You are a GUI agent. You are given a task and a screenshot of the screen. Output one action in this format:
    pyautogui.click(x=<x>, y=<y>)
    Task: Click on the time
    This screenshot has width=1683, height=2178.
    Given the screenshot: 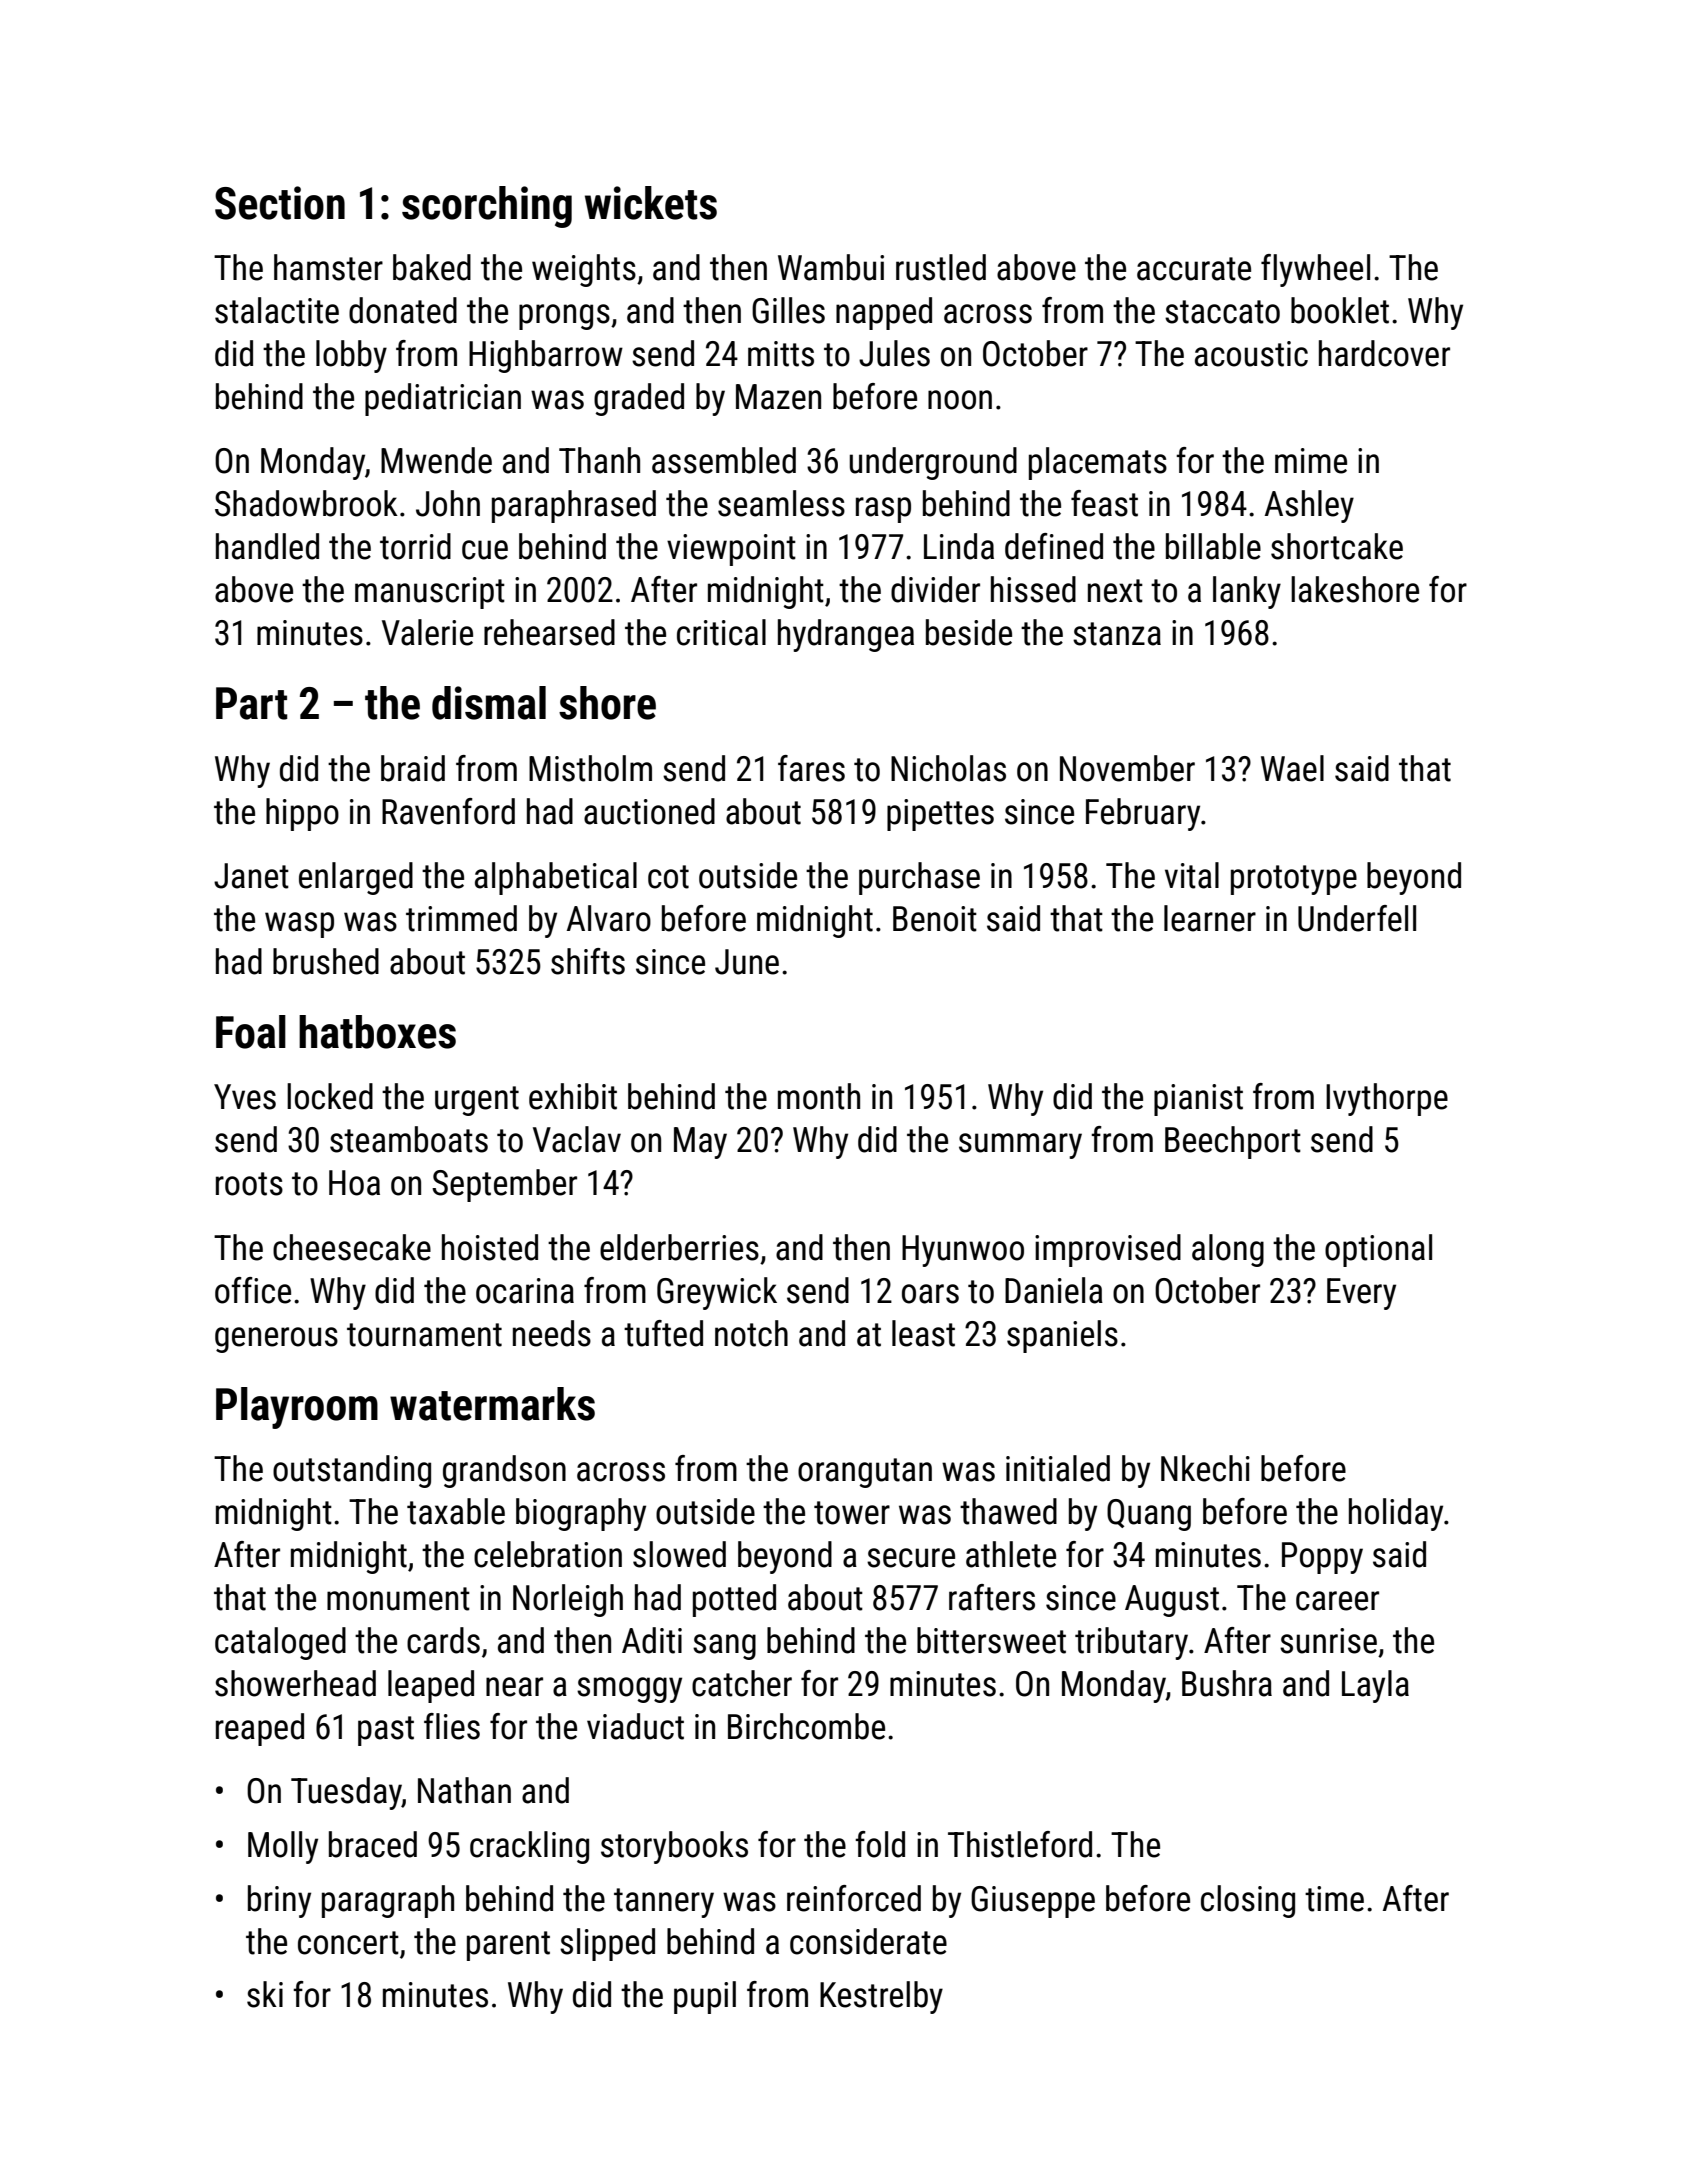 What is the action you would take?
    pyautogui.click(x=1334, y=1899)
